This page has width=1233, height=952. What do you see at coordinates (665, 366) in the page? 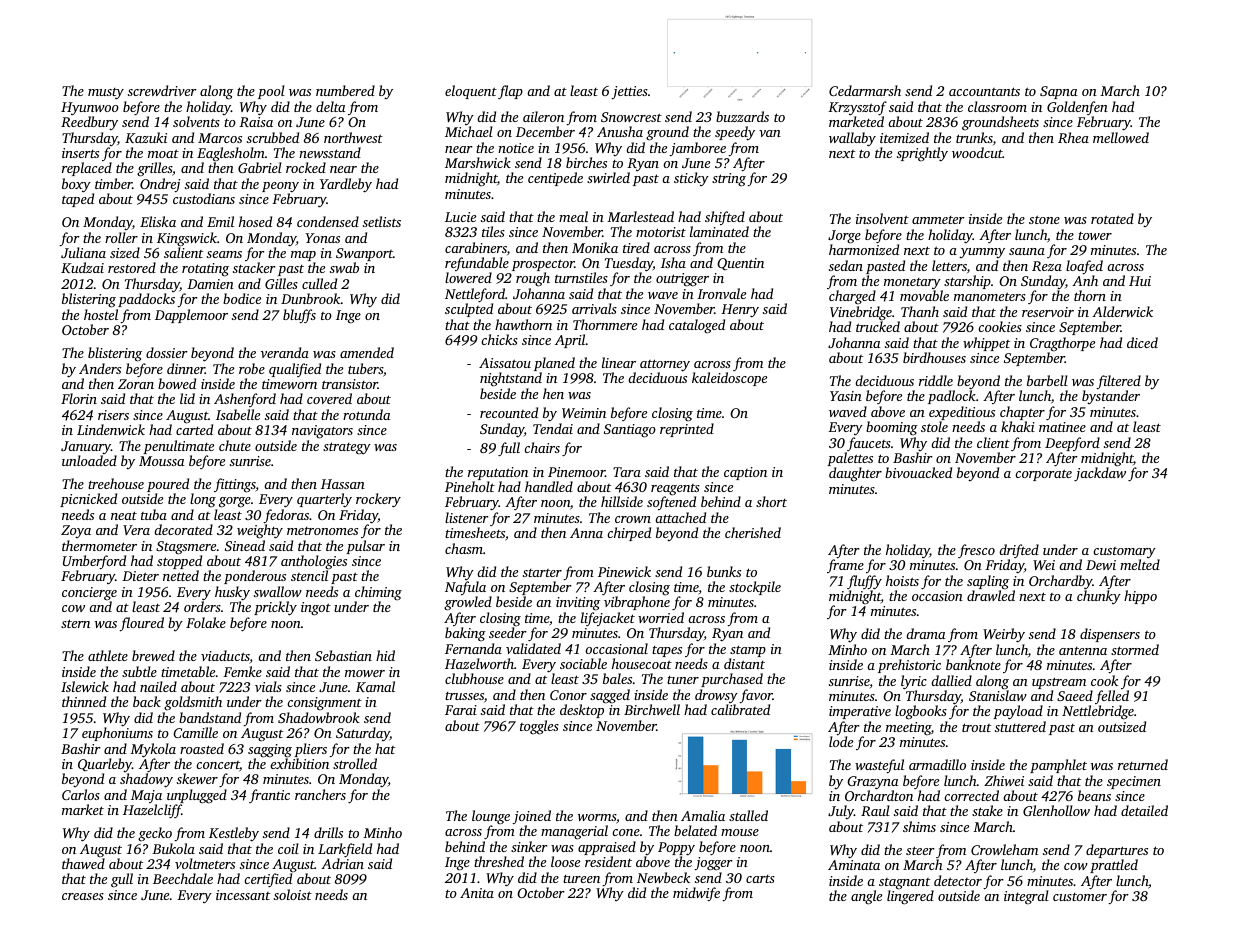
I see `attorney` at bounding box center [665, 366].
